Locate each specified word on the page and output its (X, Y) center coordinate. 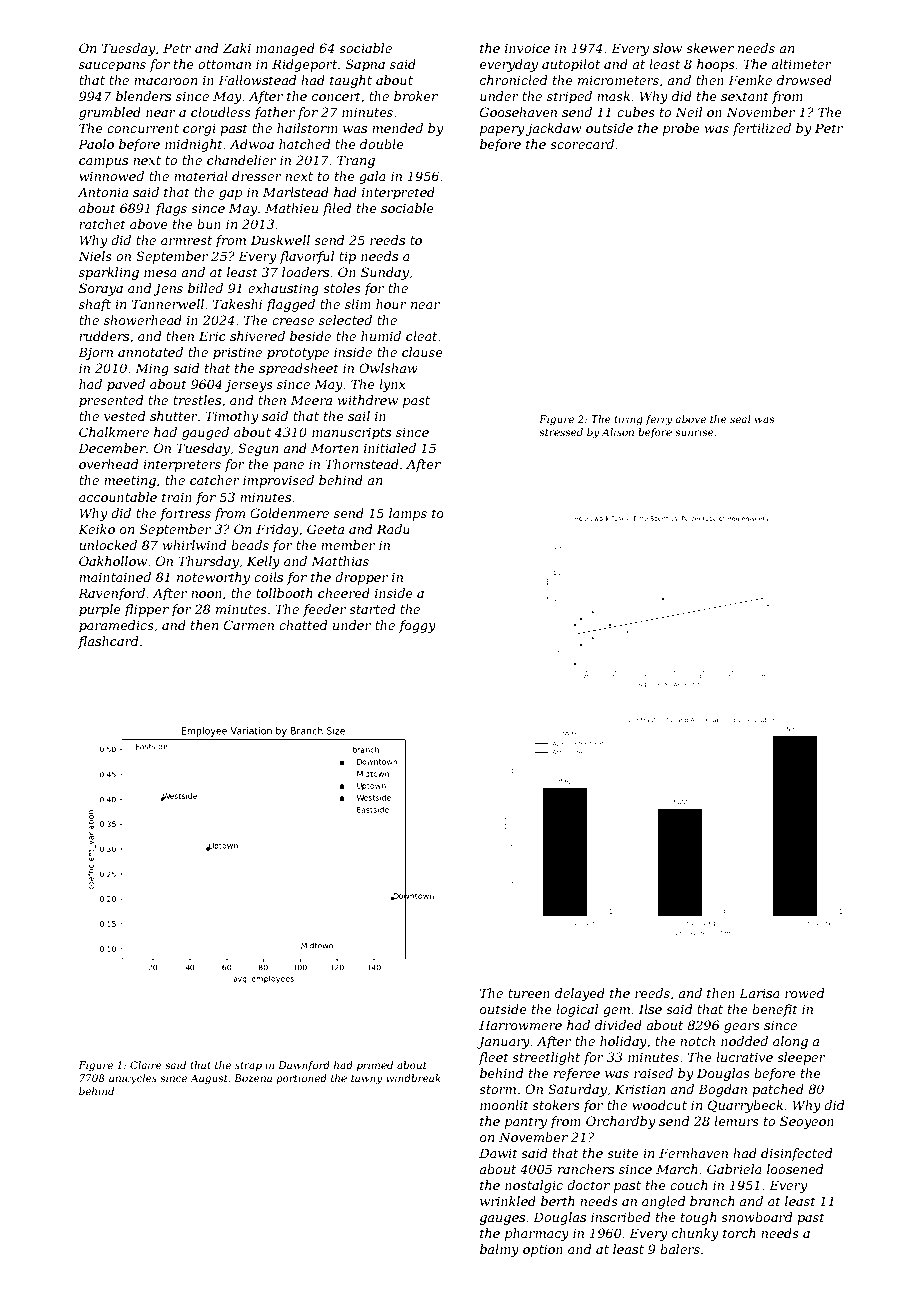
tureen (529, 993)
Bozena (253, 1078)
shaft (95, 305)
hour (391, 304)
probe (681, 129)
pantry (526, 1123)
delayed (580, 994)
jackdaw (553, 129)
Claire (146, 1065)
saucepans (112, 67)
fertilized (761, 129)
